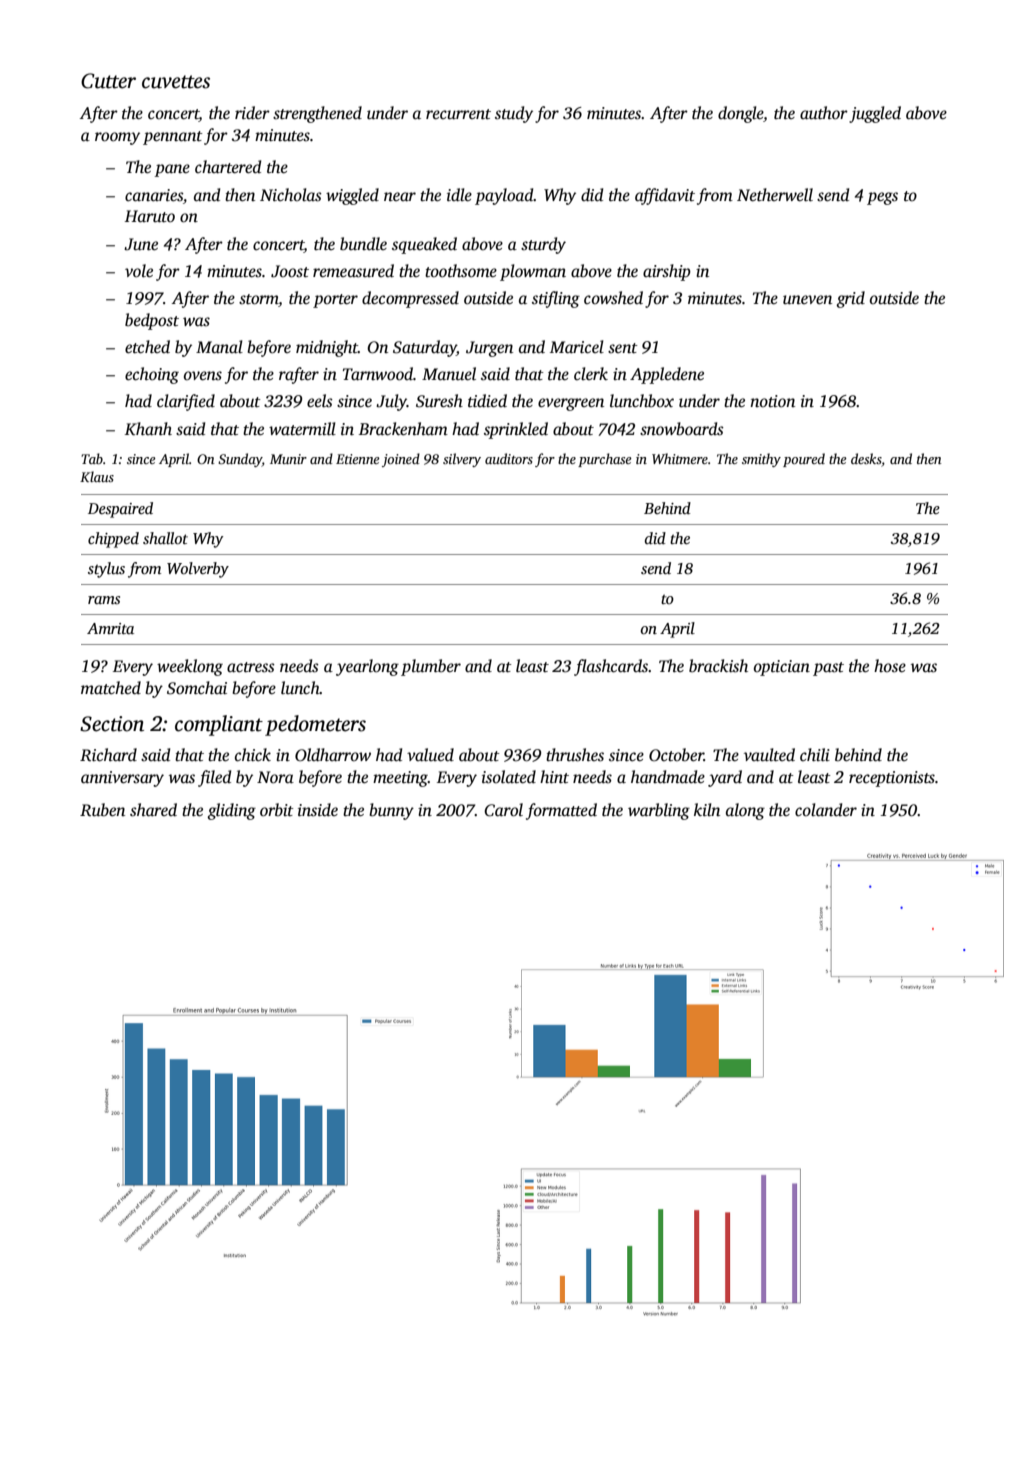 The image size is (1028, 1460). What do you see at coordinates (111, 688) in the image?
I see `matched` at bounding box center [111, 688].
